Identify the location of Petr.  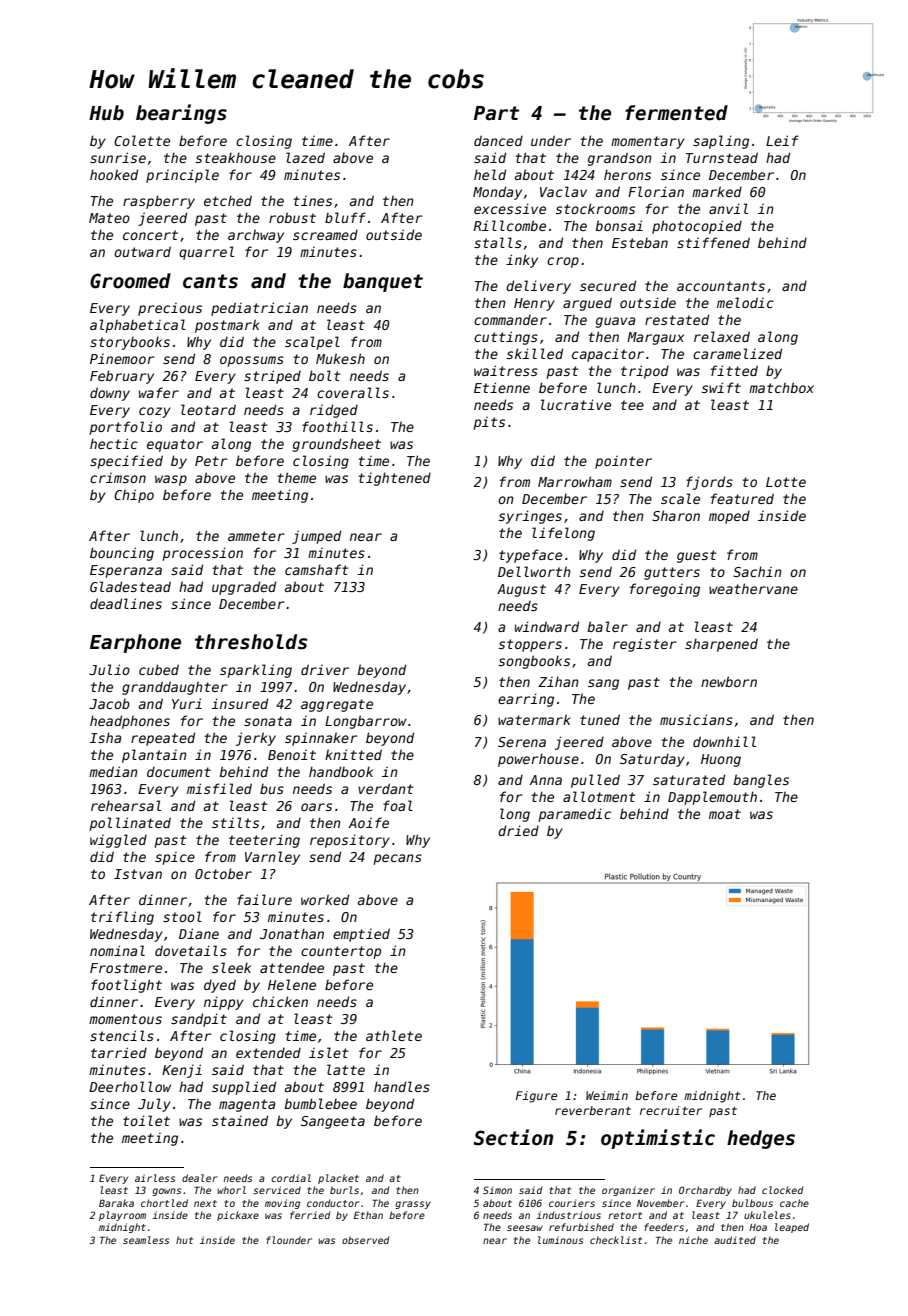
(211, 461).
